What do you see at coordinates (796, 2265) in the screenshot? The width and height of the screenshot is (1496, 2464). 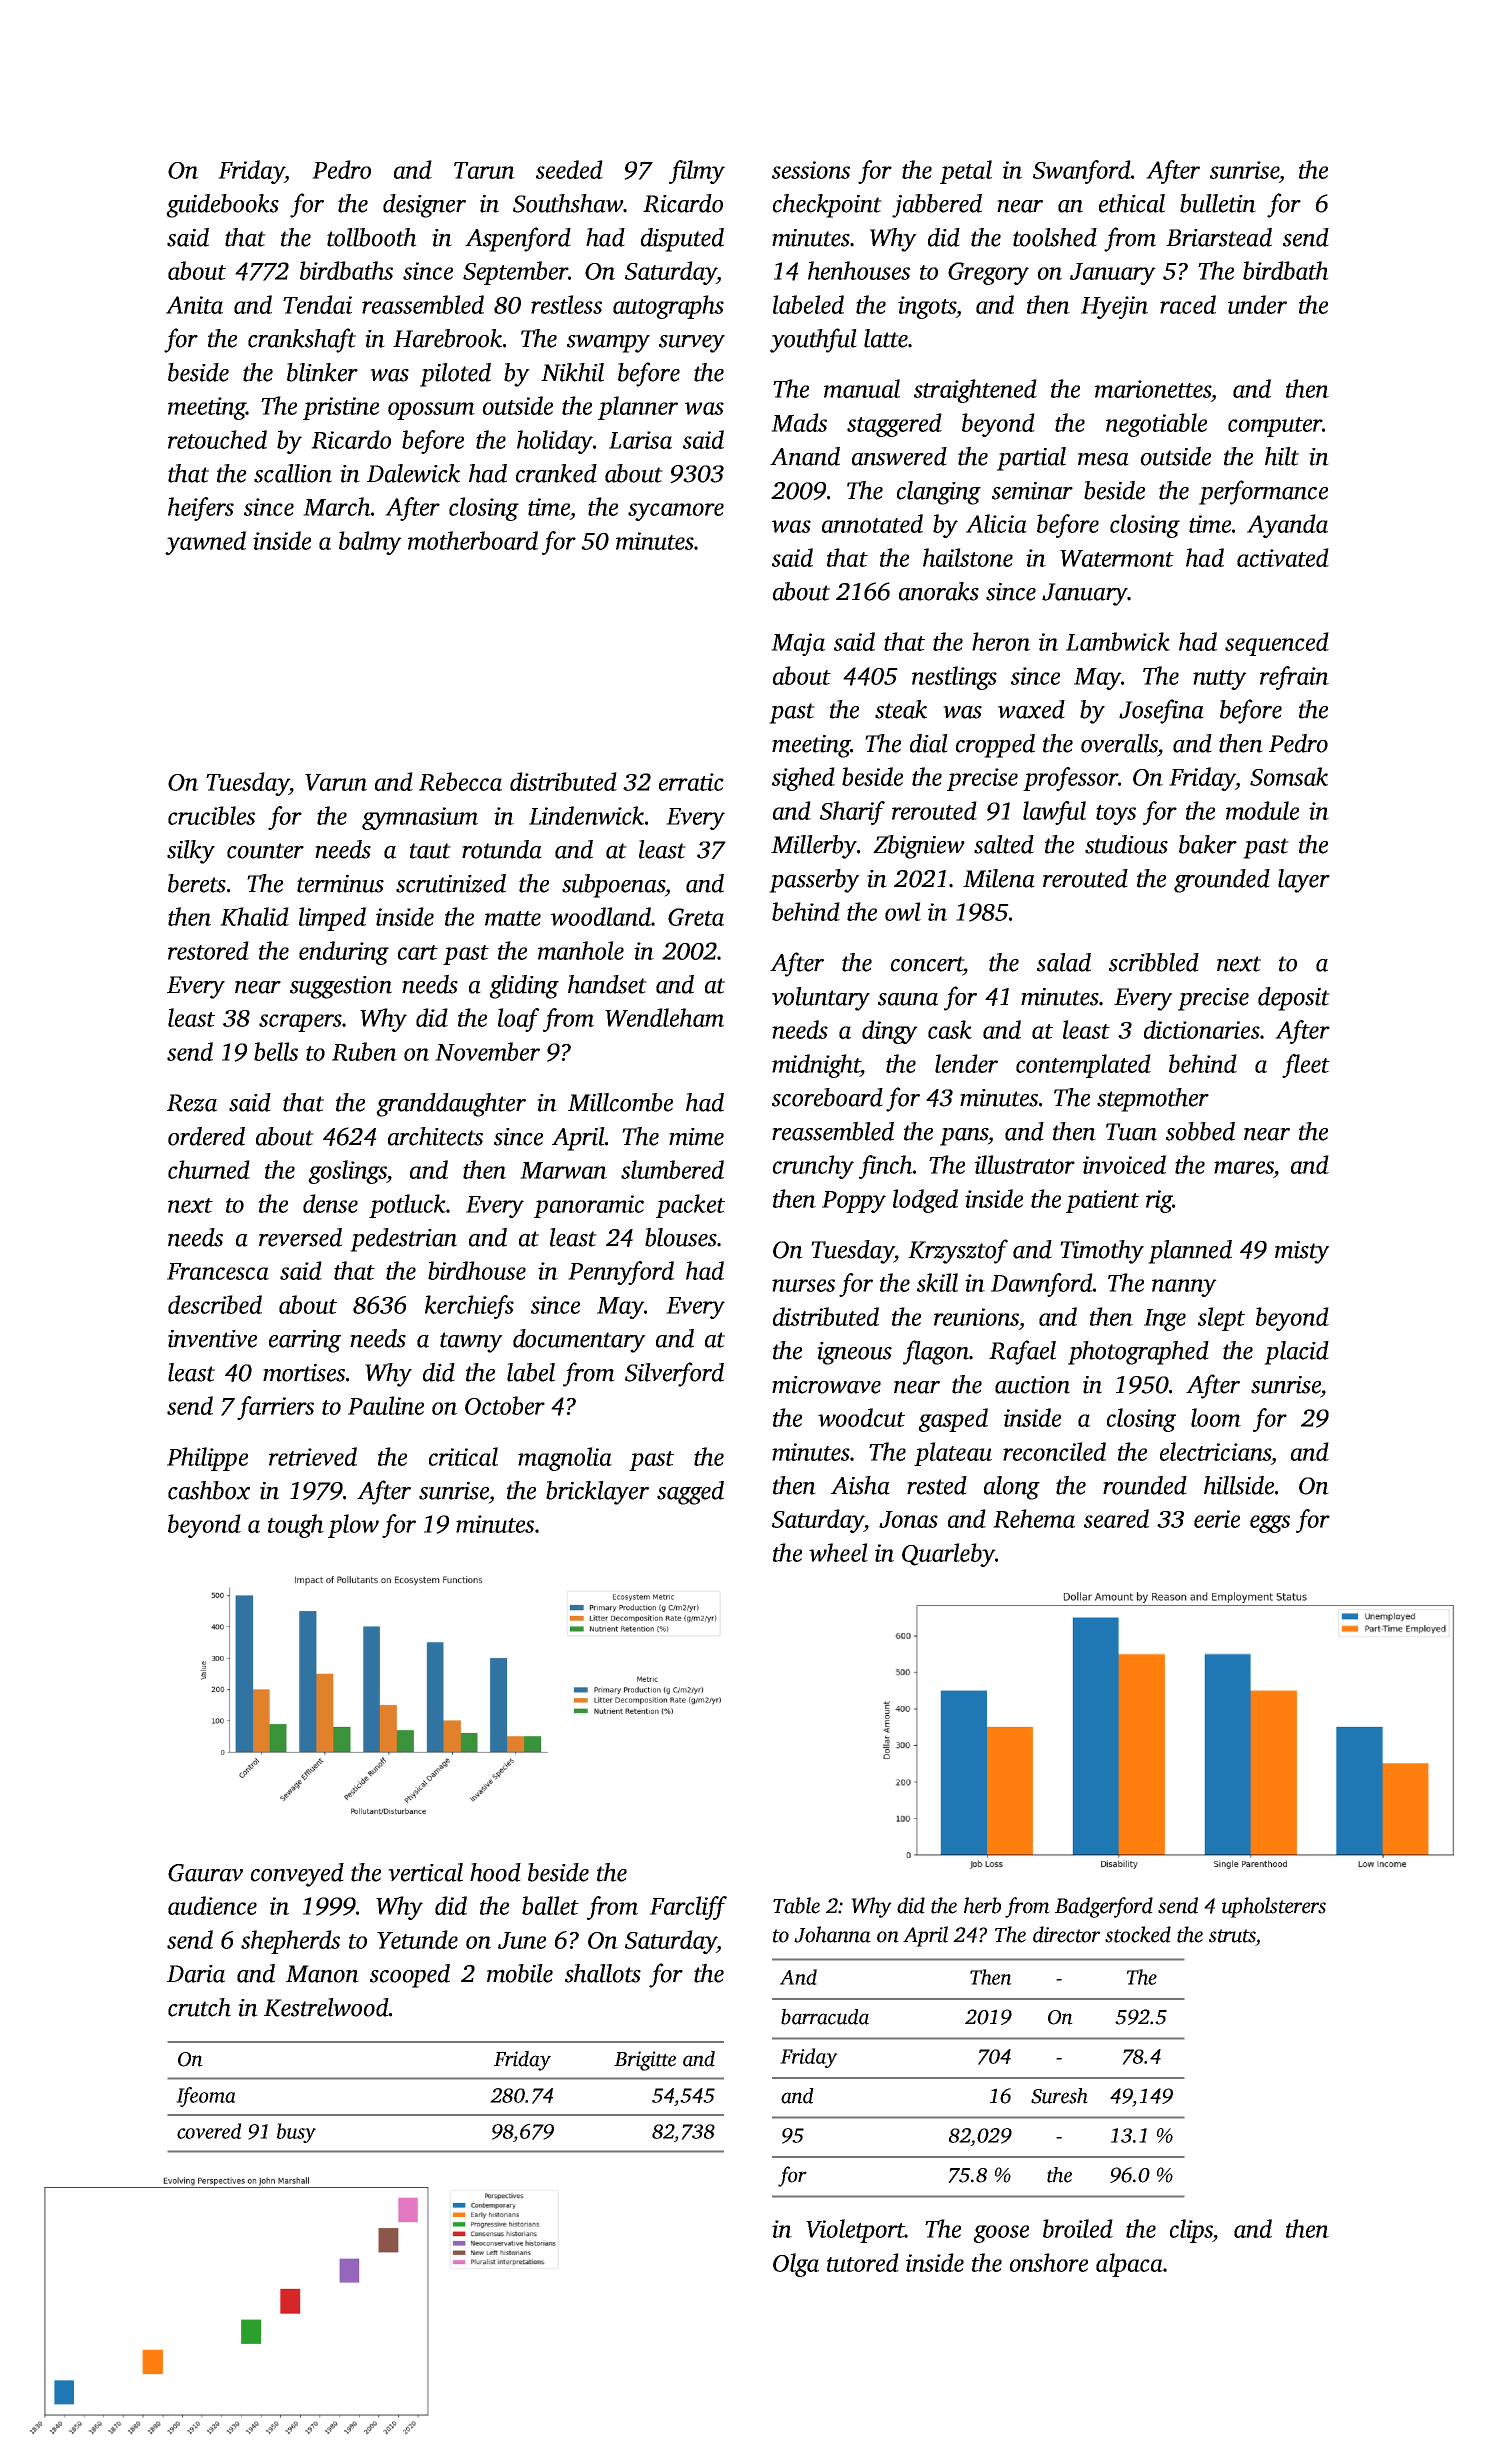 I see `Olga` at bounding box center [796, 2265].
